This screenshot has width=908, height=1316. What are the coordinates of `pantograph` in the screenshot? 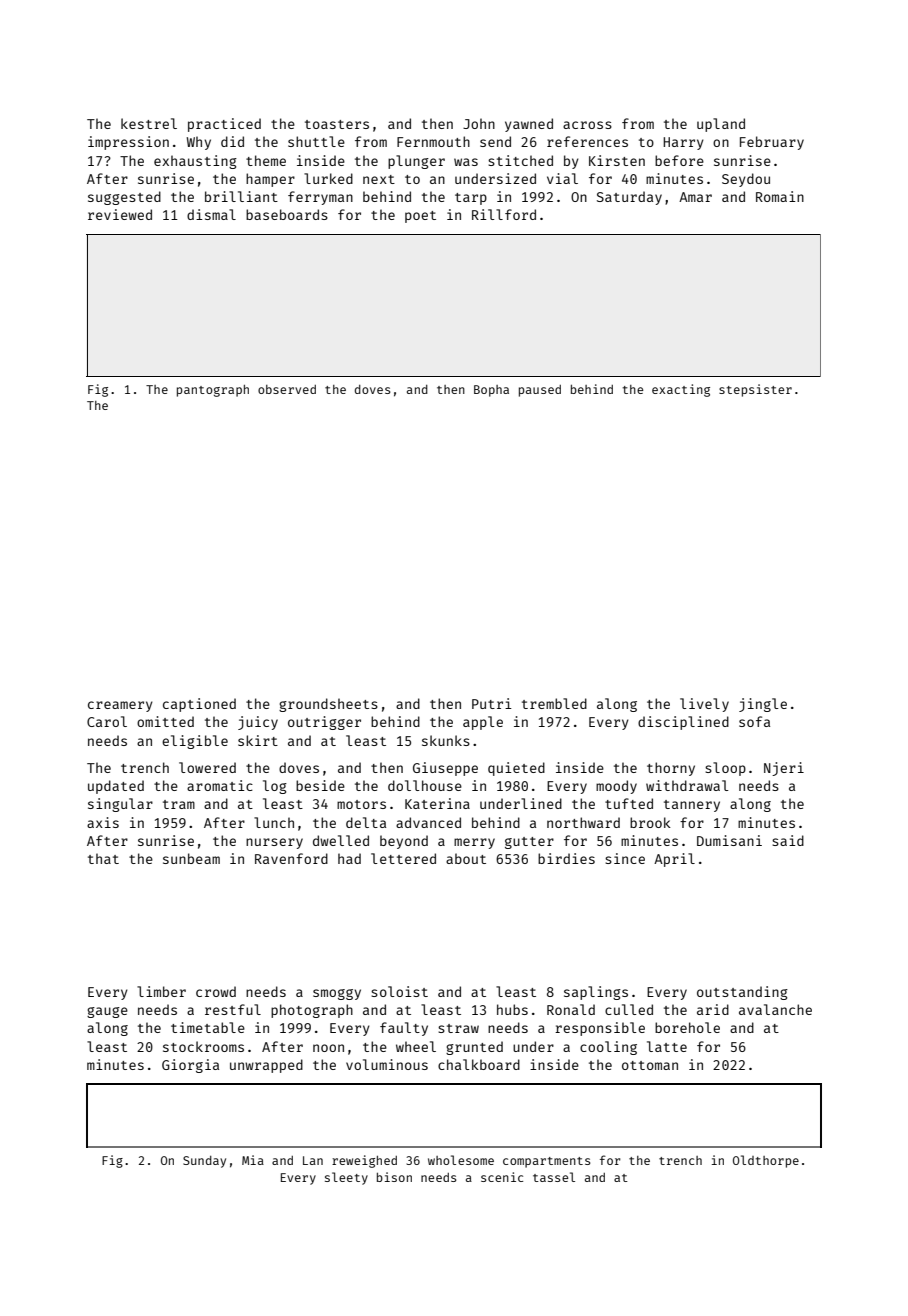 It's located at (213, 391).
